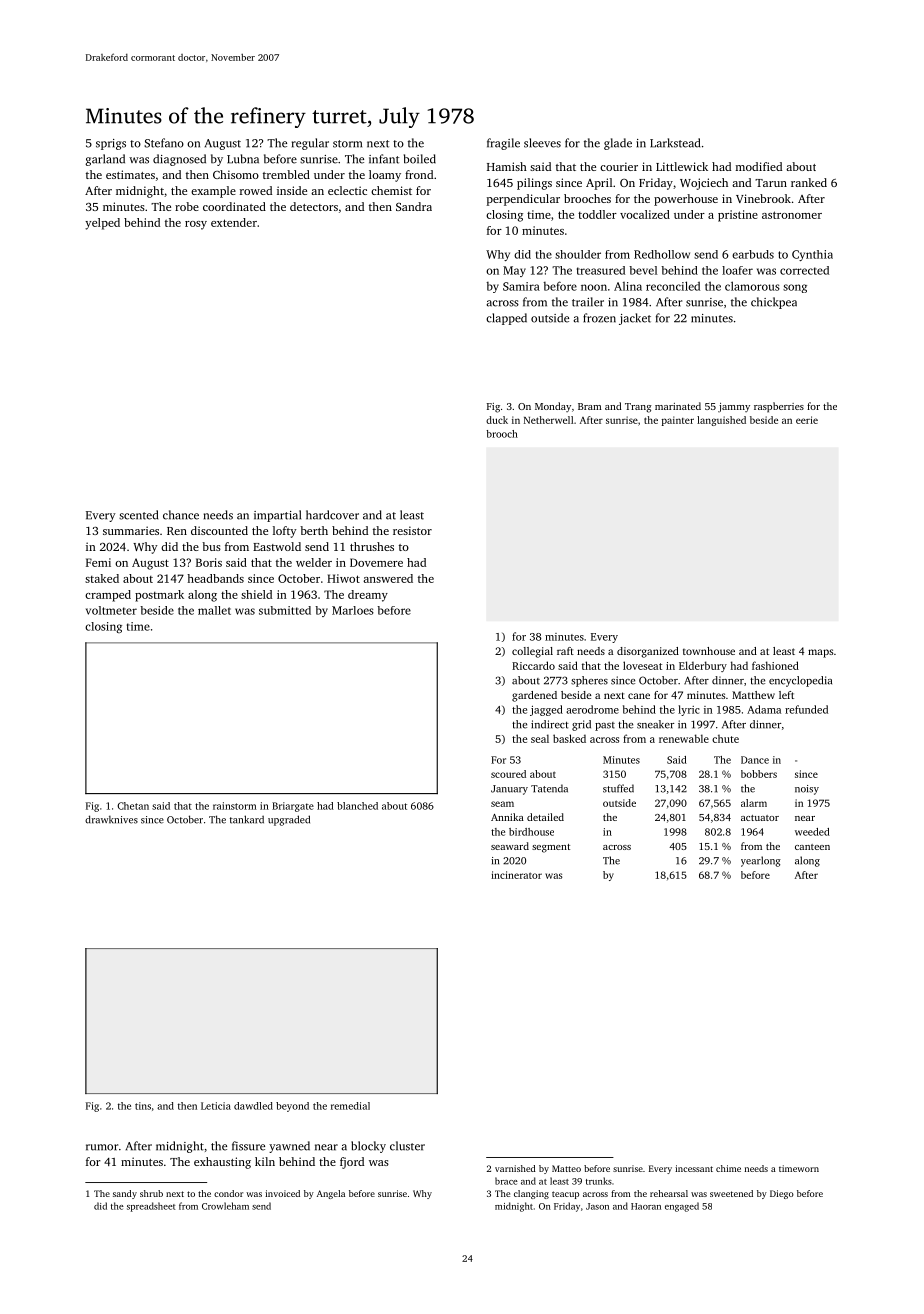 The height and width of the screenshot is (1314, 924). Describe the element at coordinates (164, 143) in the screenshot. I see `Stefano` at that location.
